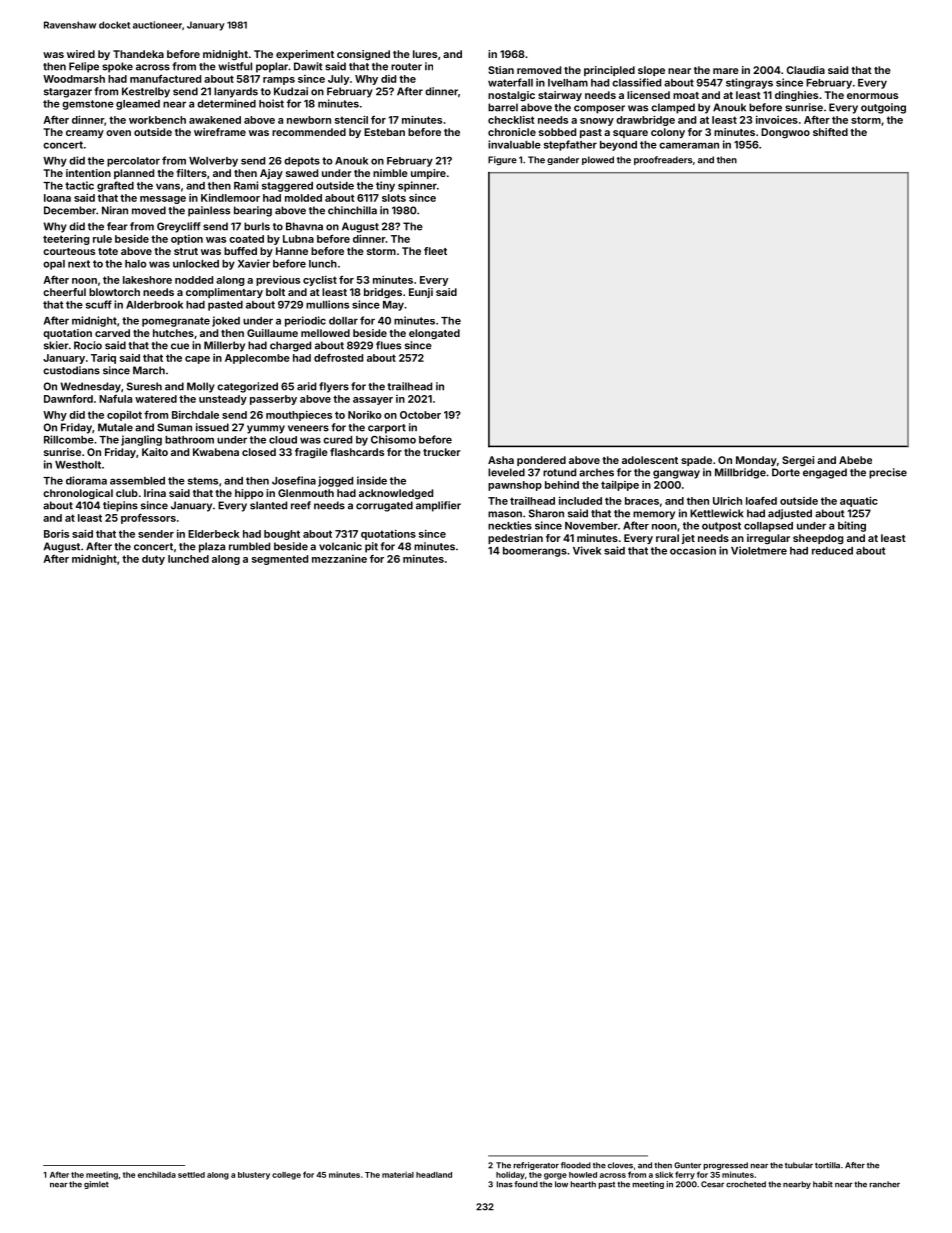 The image size is (952, 1233). Describe the element at coordinates (832, 551) in the page. I see `reduced` at that location.
